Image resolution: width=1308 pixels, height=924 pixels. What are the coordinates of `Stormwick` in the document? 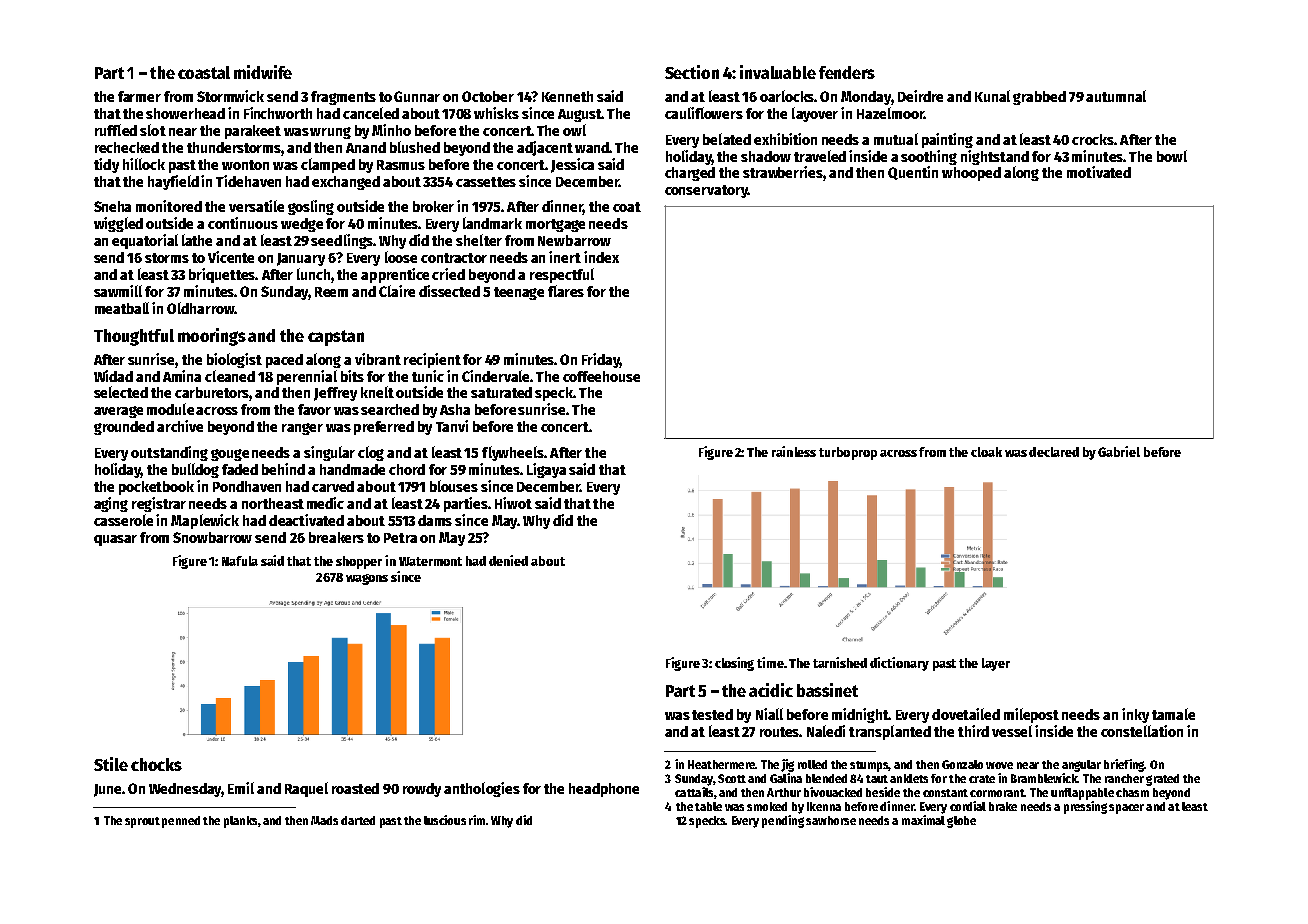 It's located at (230, 96).
